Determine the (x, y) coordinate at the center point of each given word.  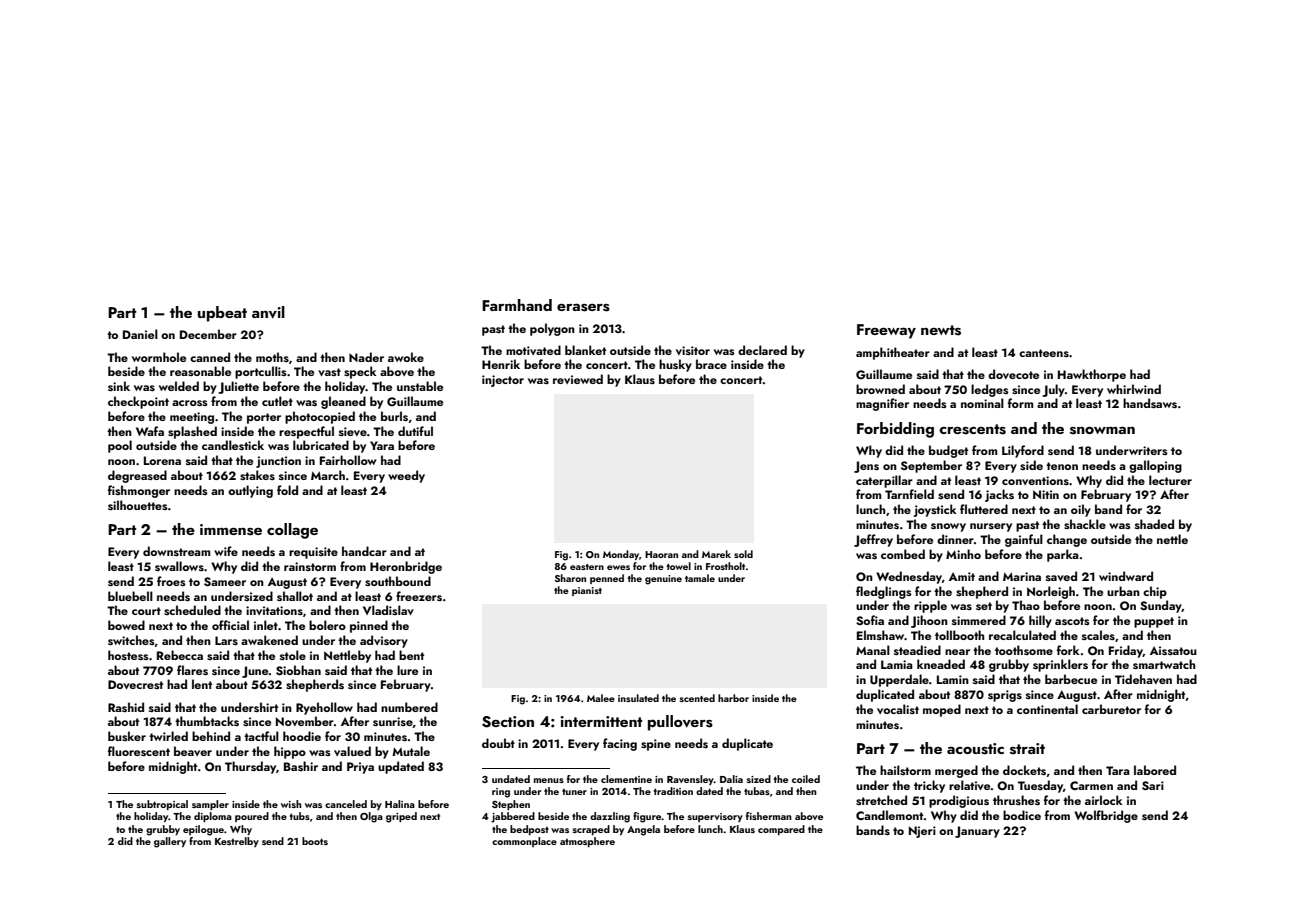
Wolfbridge (1106, 816)
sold (743, 554)
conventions (1035, 480)
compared (781, 830)
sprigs (1005, 696)
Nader (366, 357)
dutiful (415, 431)
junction (278, 462)
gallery (170, 842)
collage (292, 531)
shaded (1154, 524)
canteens (1044, 353)
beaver (193, 751)
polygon (552, 329)
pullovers (680, 723)
